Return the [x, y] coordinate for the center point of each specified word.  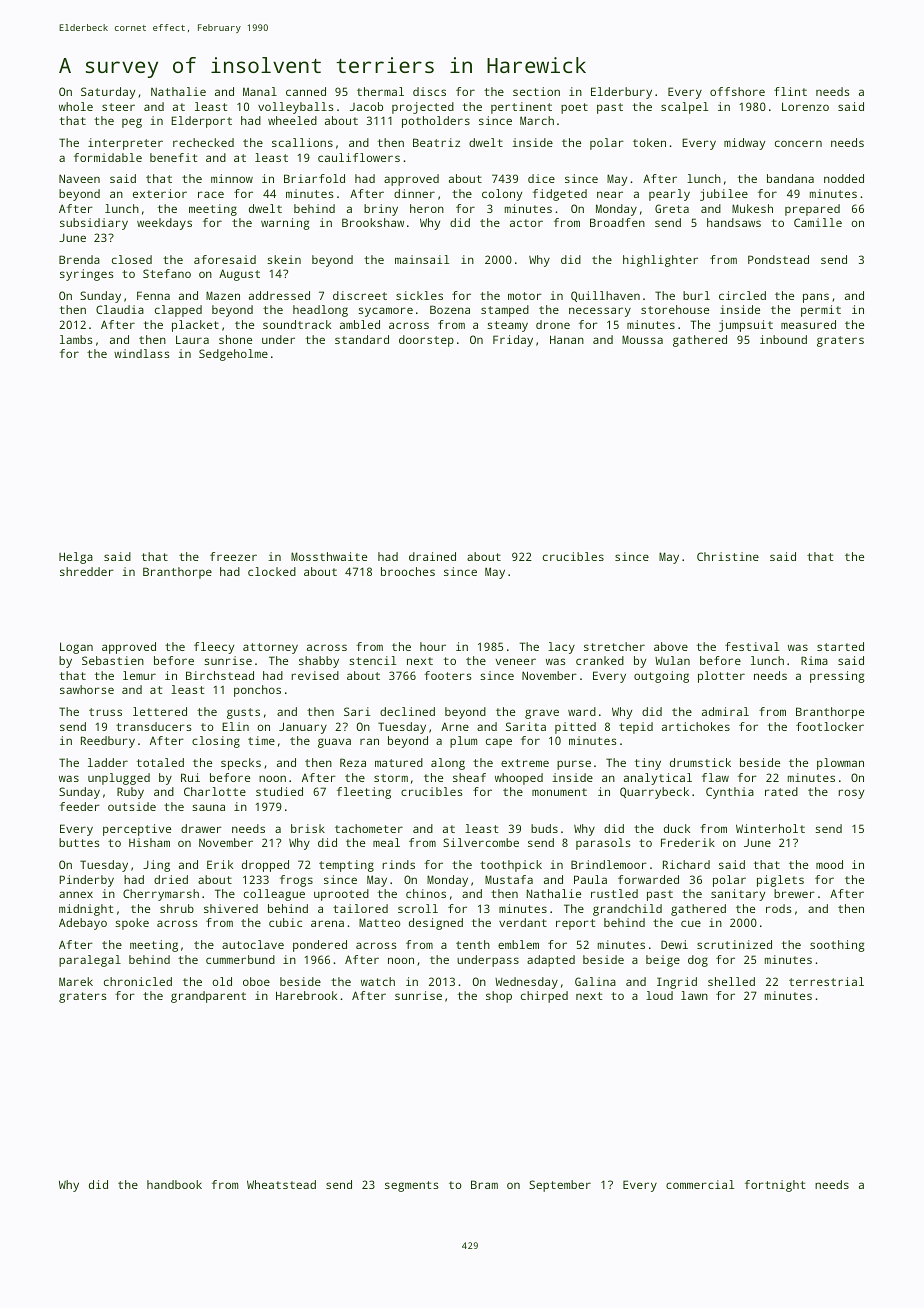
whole [76, 106]
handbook [174, 1184]
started [840, 646]
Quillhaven [605, 296]
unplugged [119, 779]
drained [432, 556]
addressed [279, 295]
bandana [790, 178]
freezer [233, 556]
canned [306, 91]
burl [696, 295]
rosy [851, 794]
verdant [523, 922]
